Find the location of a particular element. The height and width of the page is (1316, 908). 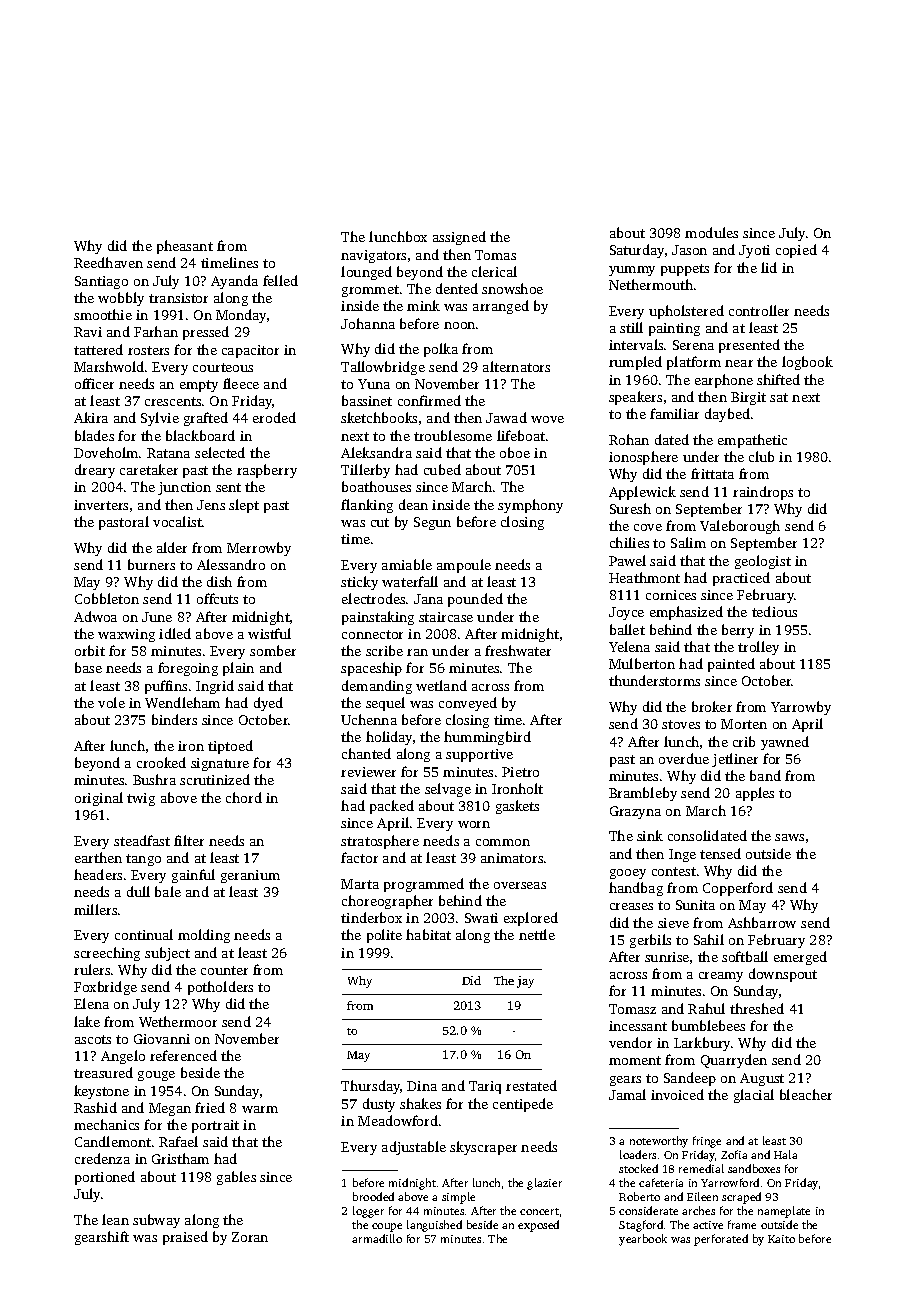

inverters is located at coordinates (101, 505).
